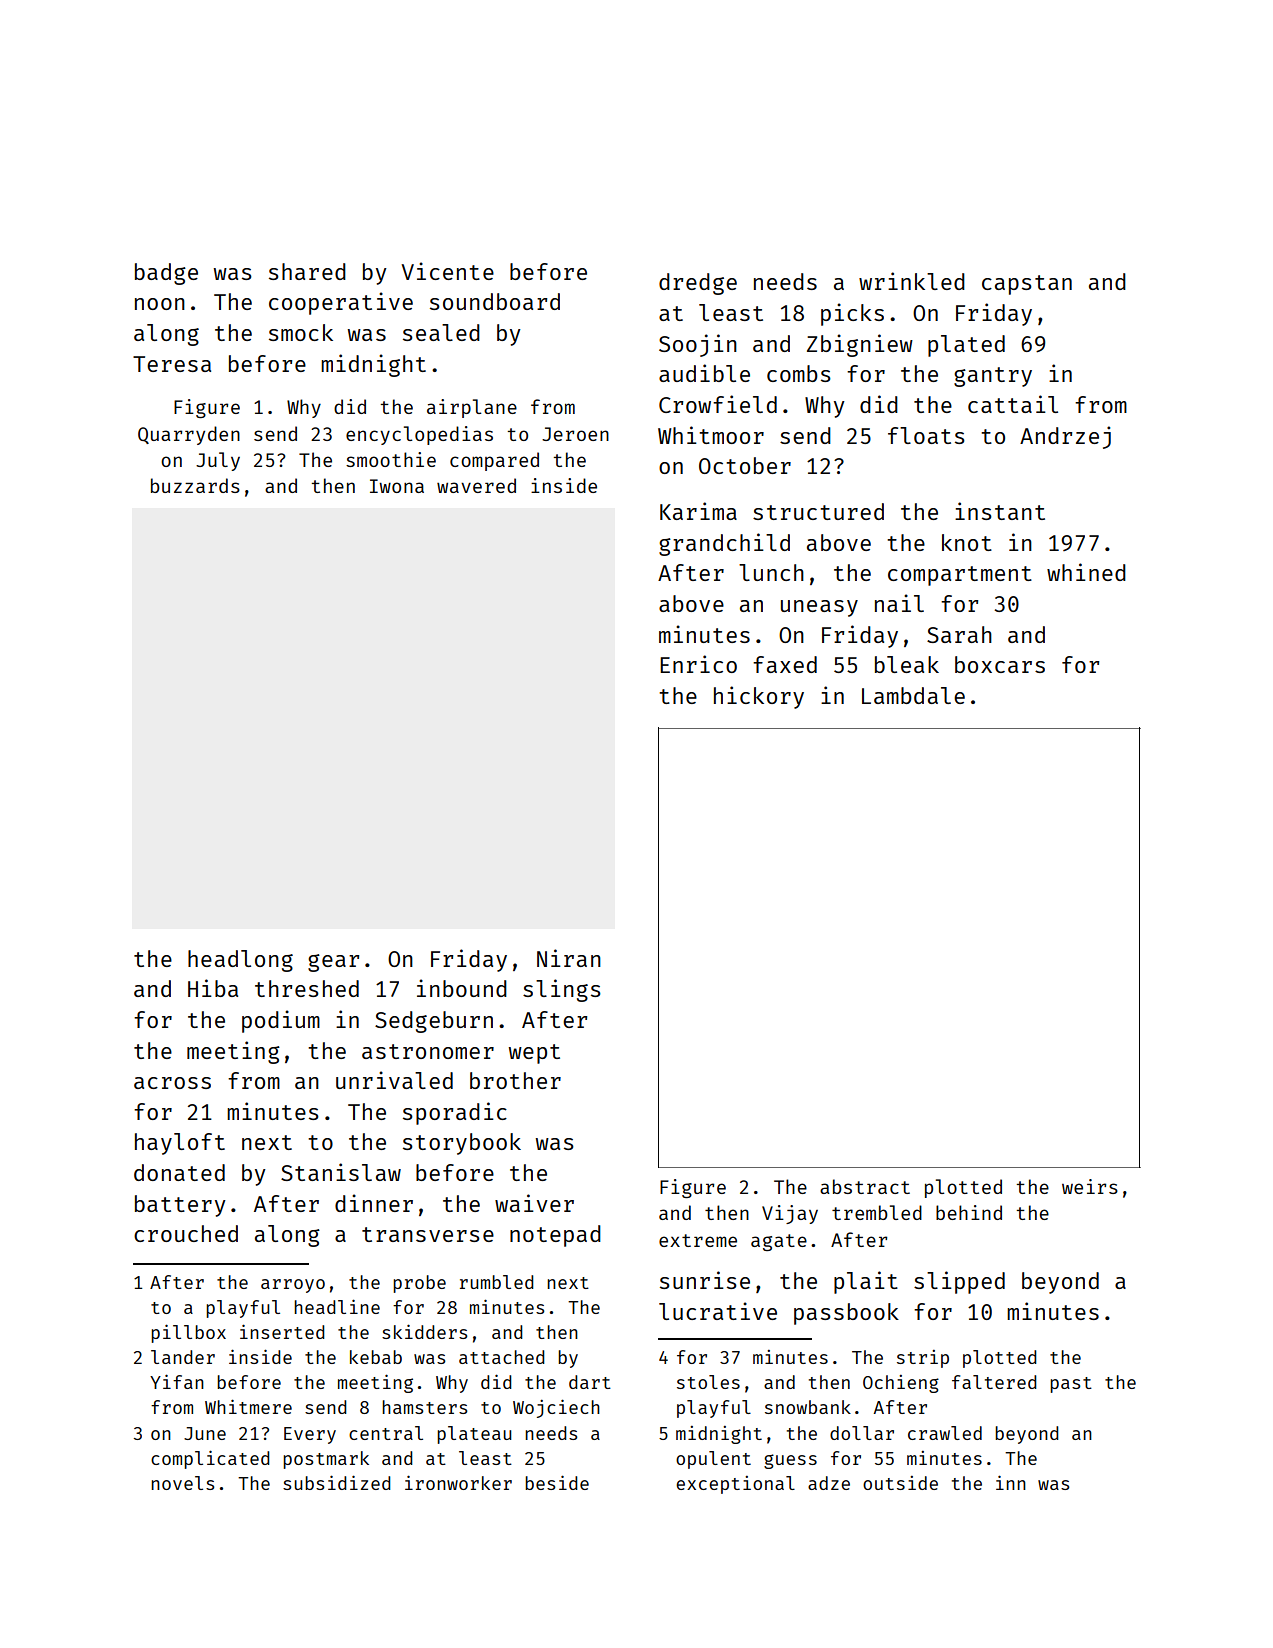  What do you see at coordinates (341, 1172) in the screenshot?
I see `Stanislaw` at bounding box center [341, 1172].
